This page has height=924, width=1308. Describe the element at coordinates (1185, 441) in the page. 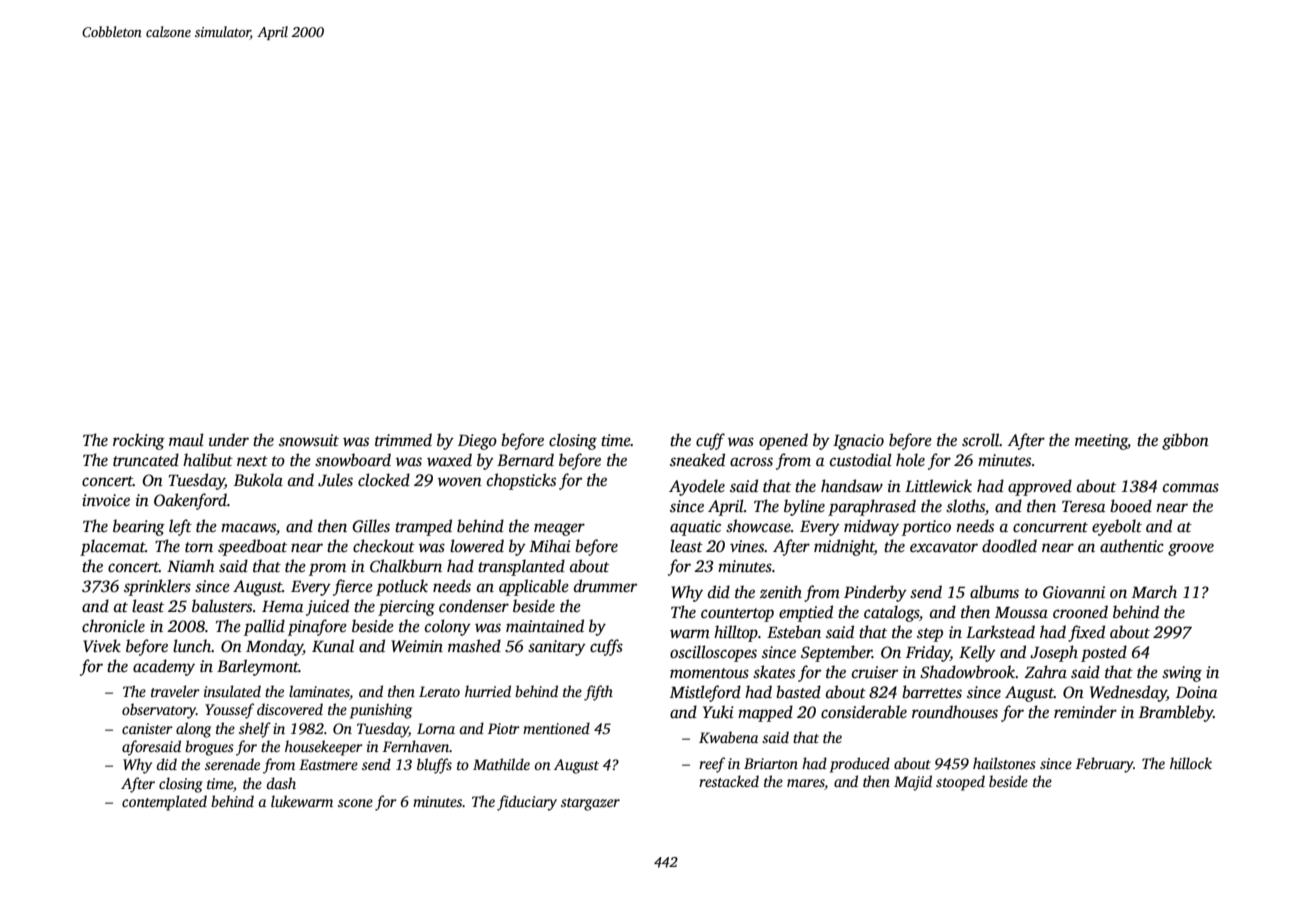

I see `gibbon` at that location.
